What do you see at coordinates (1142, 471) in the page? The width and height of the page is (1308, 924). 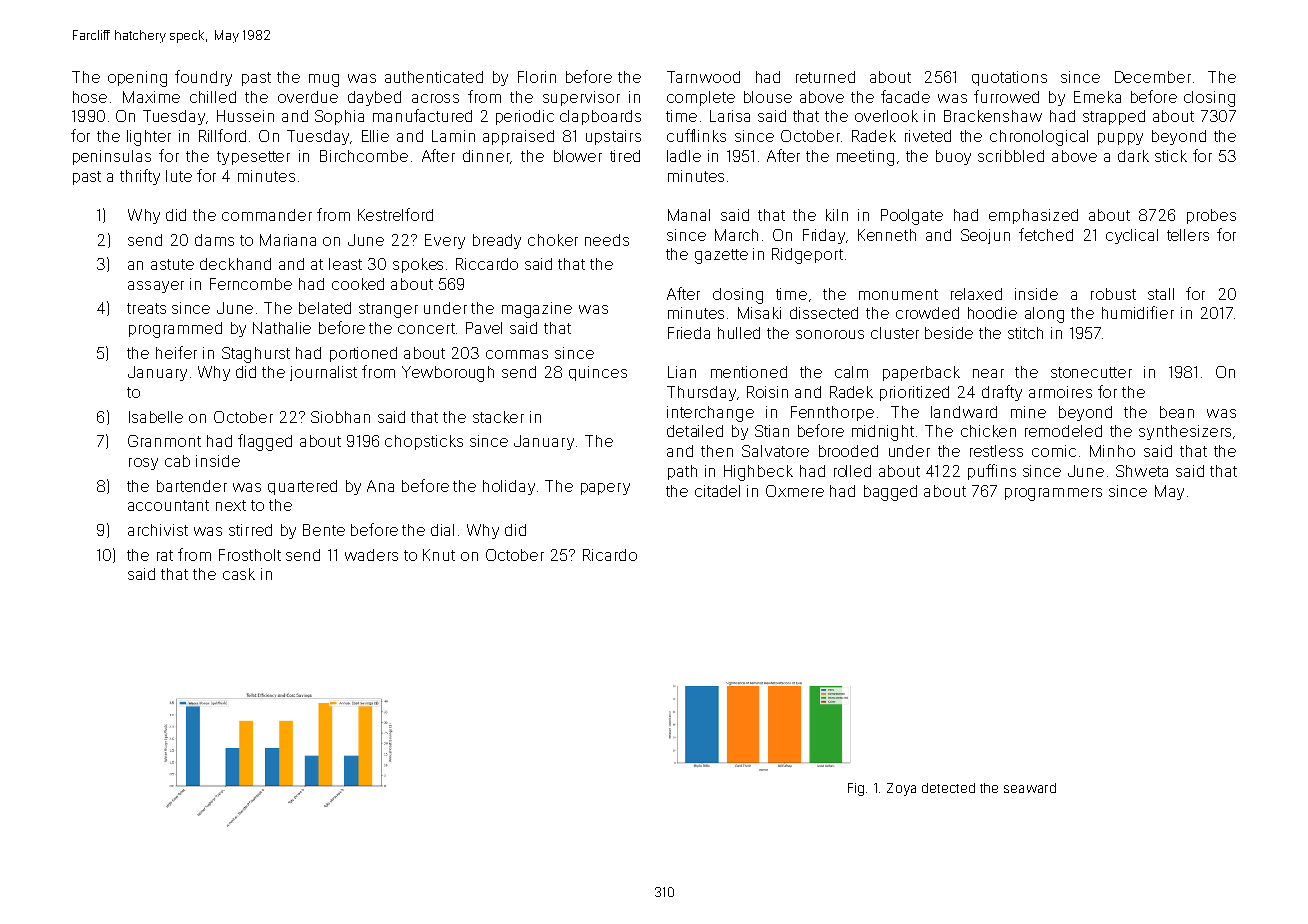 I see `Shweta` at bounding box center [1142, 471].
